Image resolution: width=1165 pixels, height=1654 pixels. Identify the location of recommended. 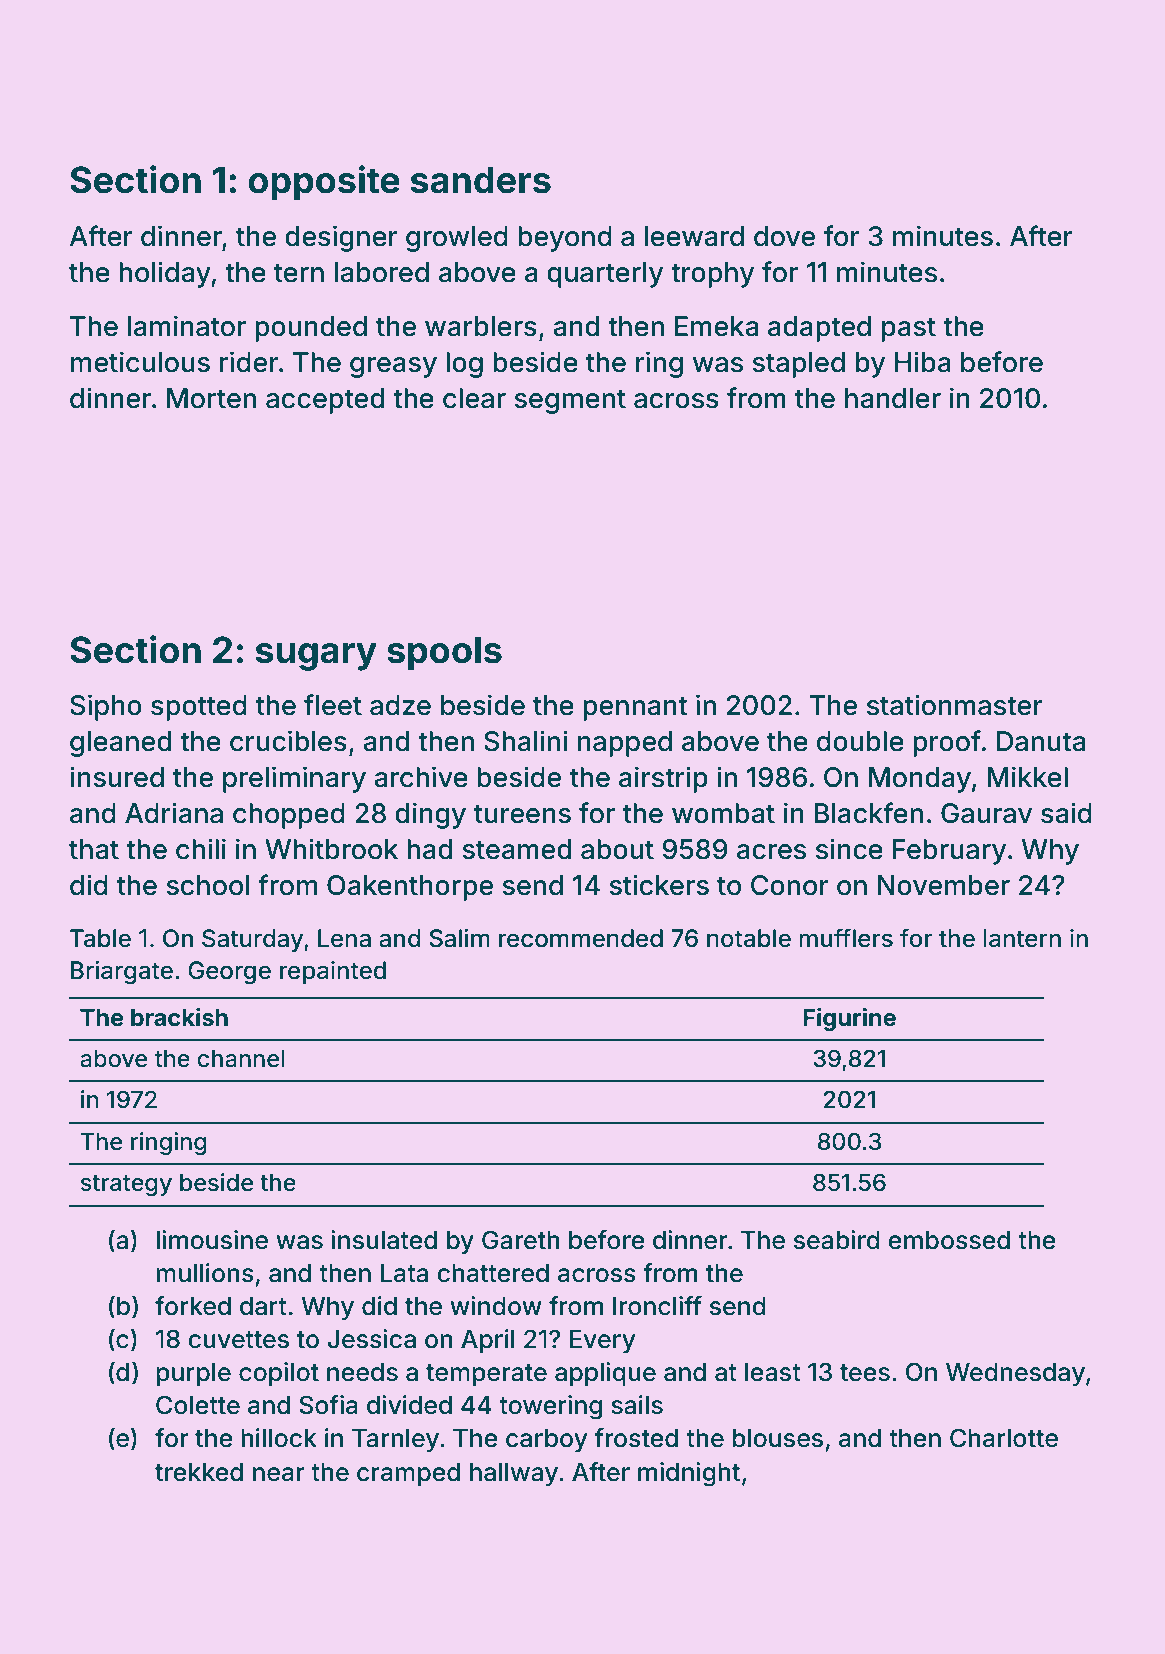
(581, 938).
